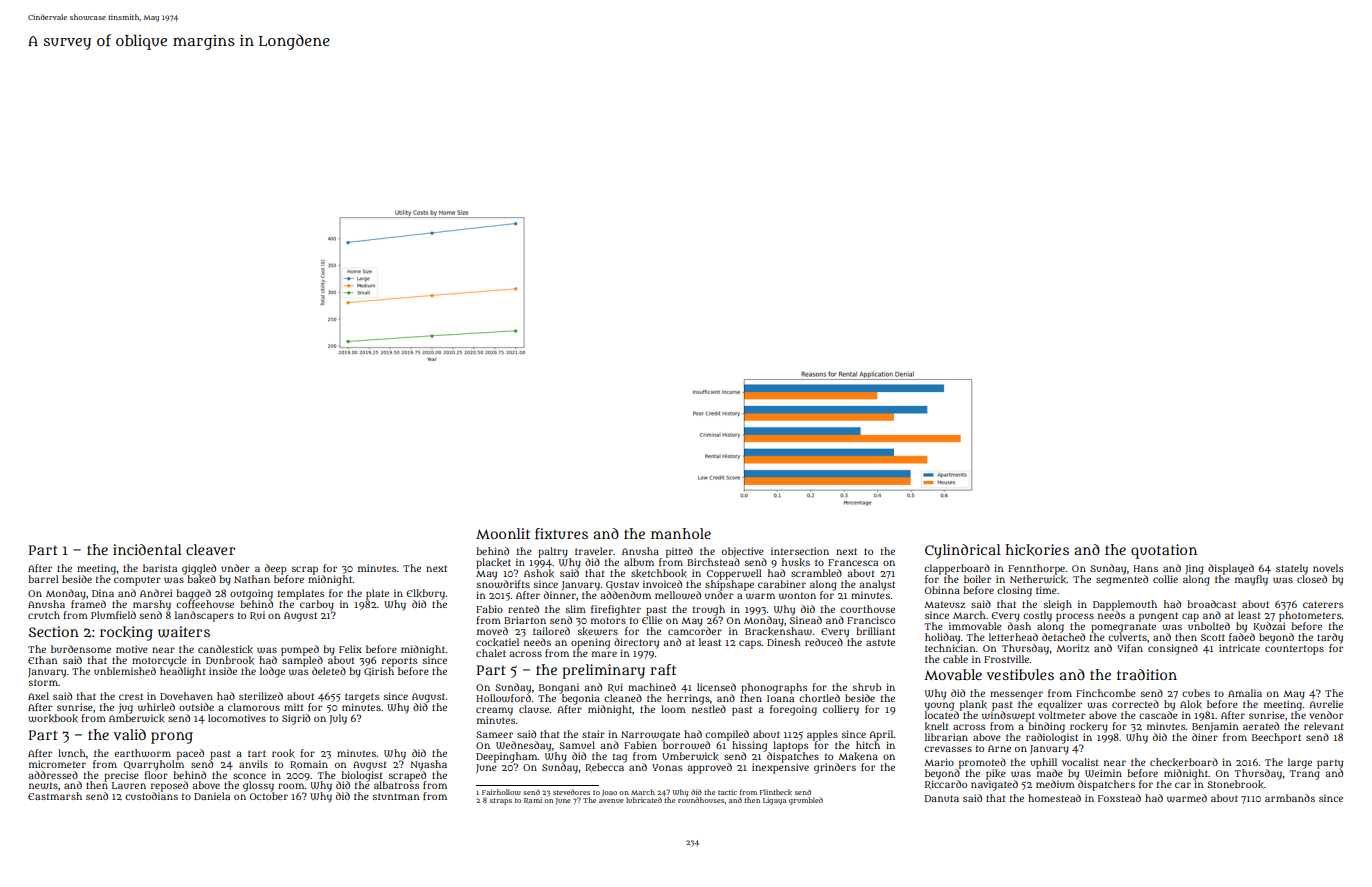 The height and width of the image is (887, 1372). Describe the element at coordinates (1326, 715) in the image. I see `vendor` at that location.
